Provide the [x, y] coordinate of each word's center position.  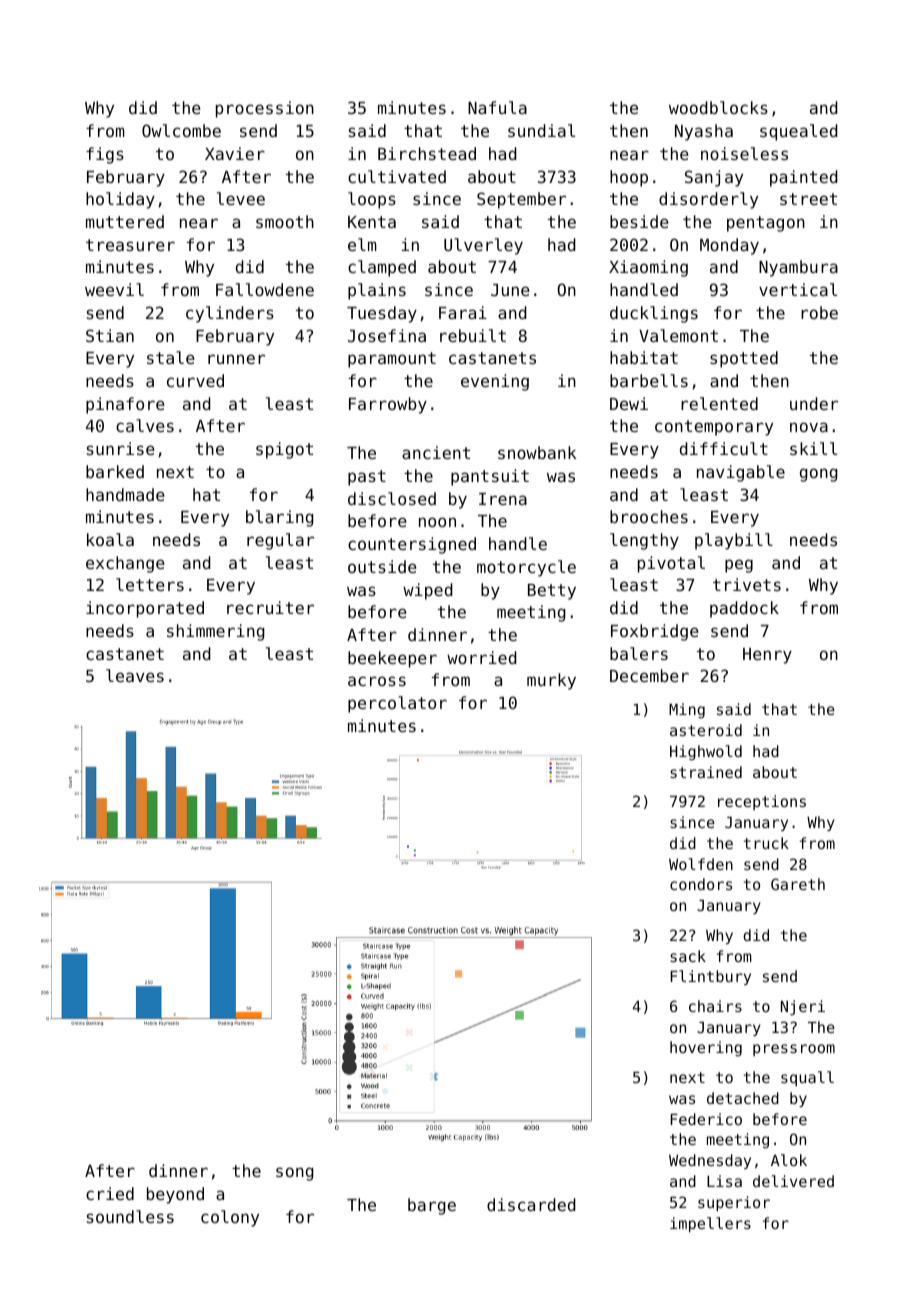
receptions [762, 802]
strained [706, 772]
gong [819, 475]
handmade [125, 494]
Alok [789, 1160]
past [367, 478]
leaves [135, 675]
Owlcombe [181, 130]
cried [110, 1193]
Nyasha [704, 132]
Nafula [497, 107]
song [295, 1174]
